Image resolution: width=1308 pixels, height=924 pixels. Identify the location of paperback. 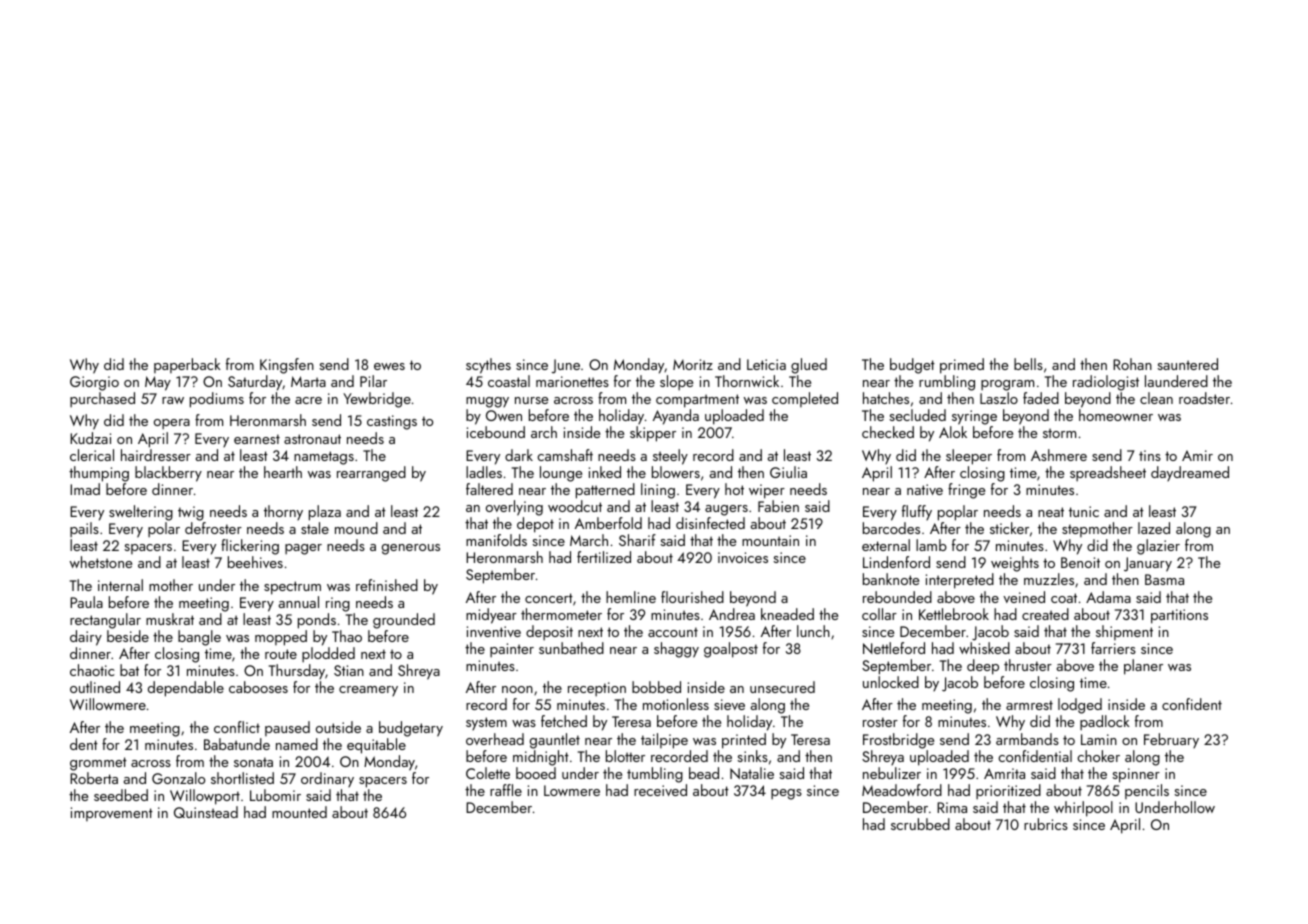
(187, 365).
